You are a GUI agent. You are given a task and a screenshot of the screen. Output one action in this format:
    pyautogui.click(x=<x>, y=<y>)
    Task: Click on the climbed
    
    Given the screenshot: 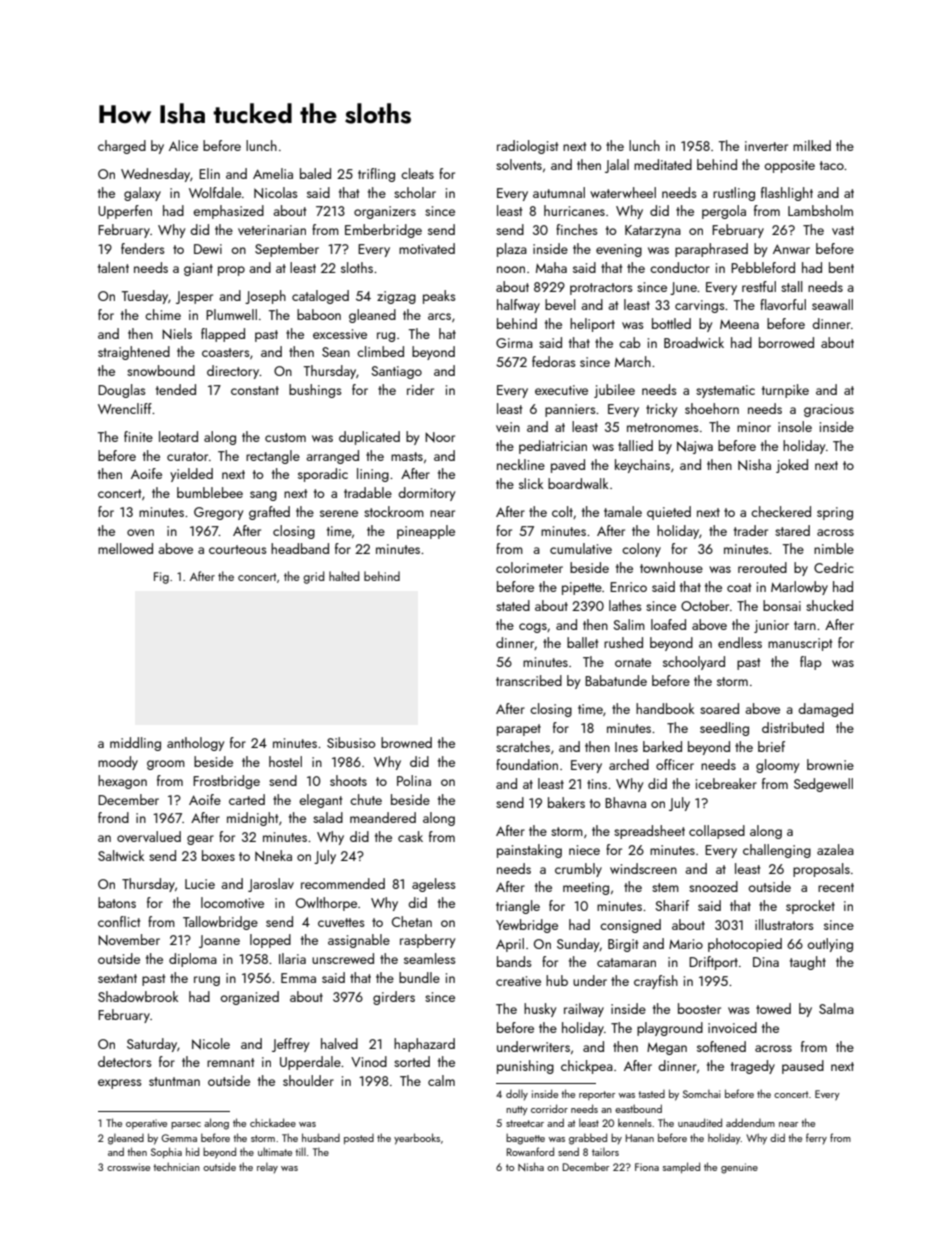 What is the action you would take?
    pyautogui.click(x=380, y=351)
